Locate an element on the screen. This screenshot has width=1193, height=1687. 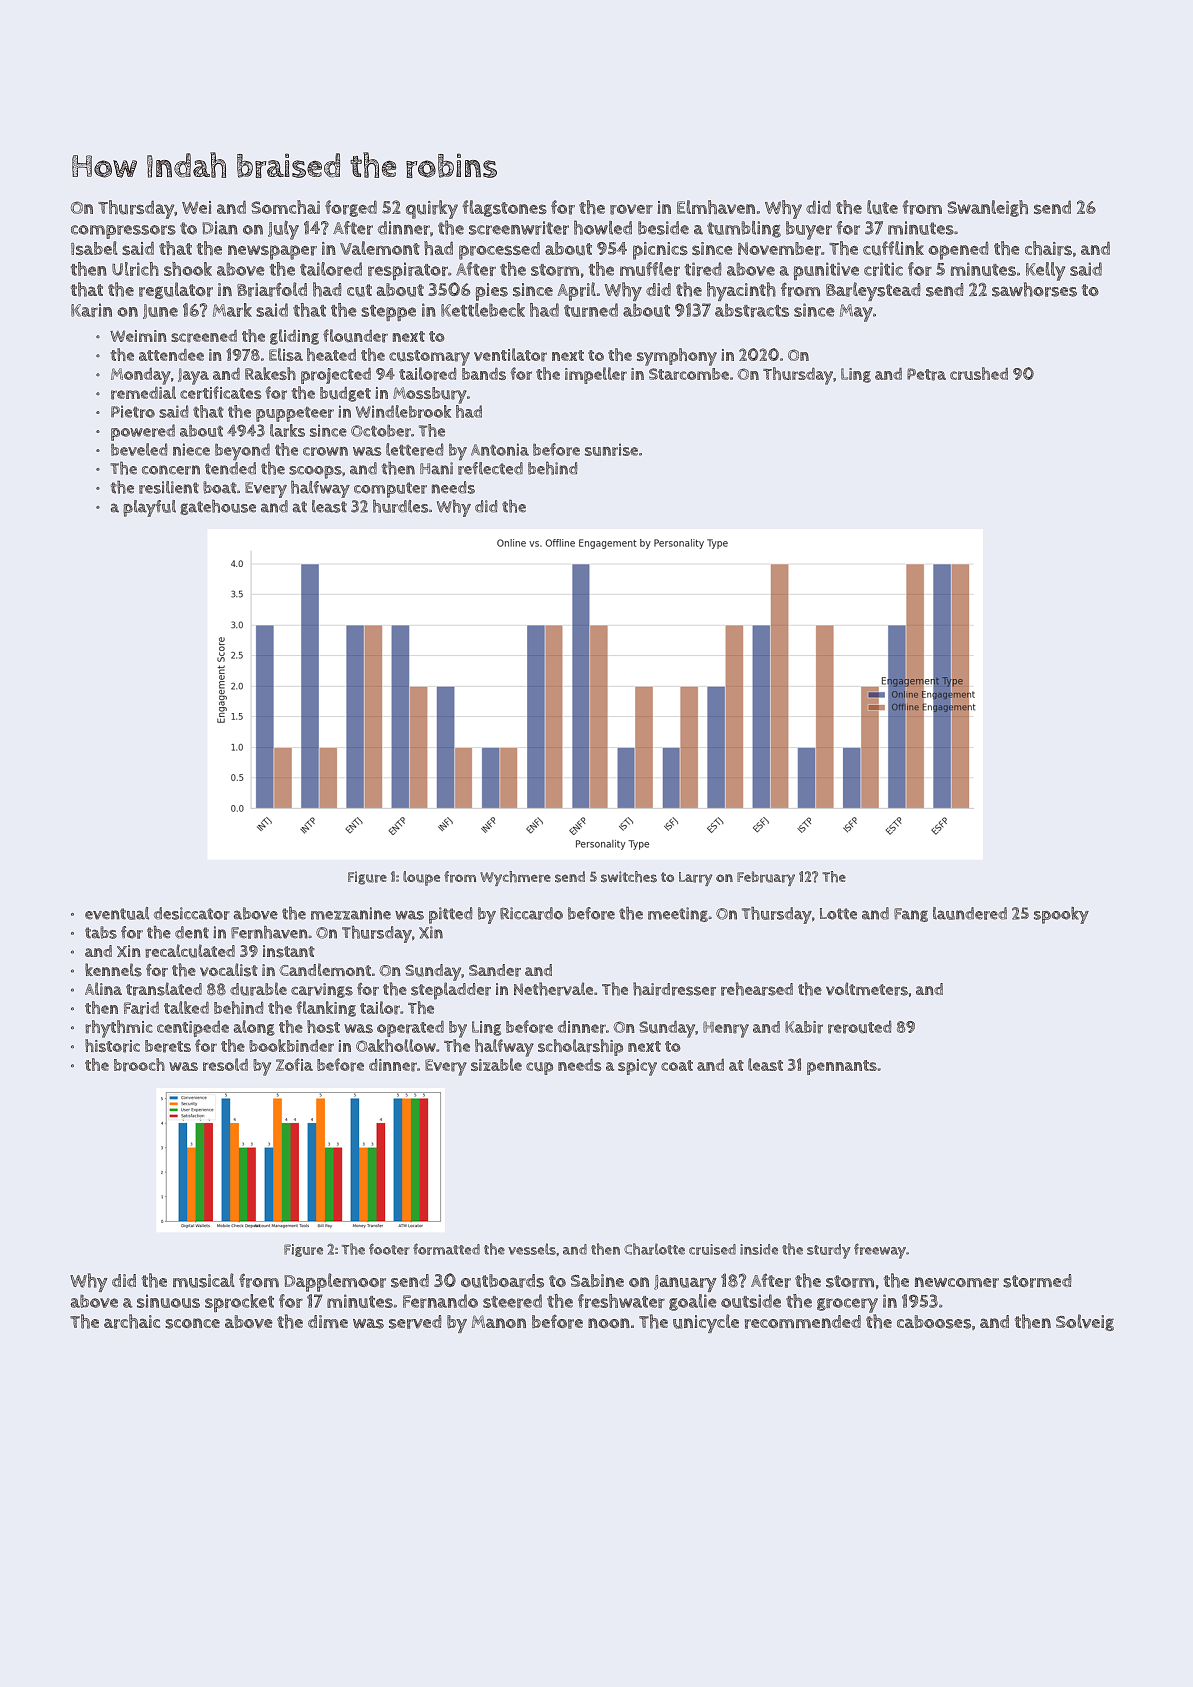
brooch is located at coordinates (139, 1065).
